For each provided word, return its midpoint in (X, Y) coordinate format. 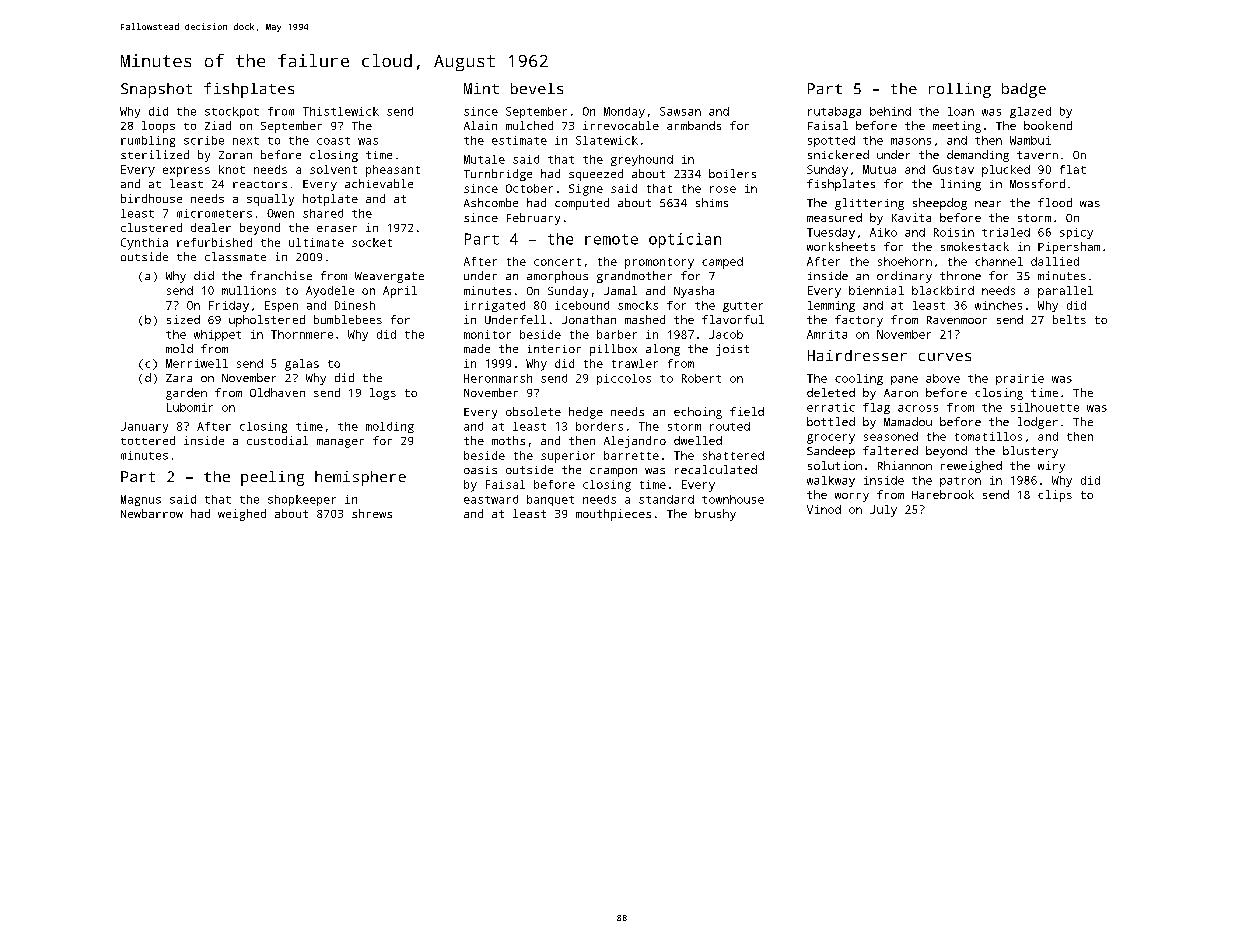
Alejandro (635, 442)
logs (383, 394)
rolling (960, 90)
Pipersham (1069, 248)
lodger (1038, 423)
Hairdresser (857, 355)
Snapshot (156, 90)
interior (554, 349)
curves (945, 357)
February (533, 219)
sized (183, 319)
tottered (148, 440)
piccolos (624, 379)
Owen (280, 213)
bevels (537, 88)
